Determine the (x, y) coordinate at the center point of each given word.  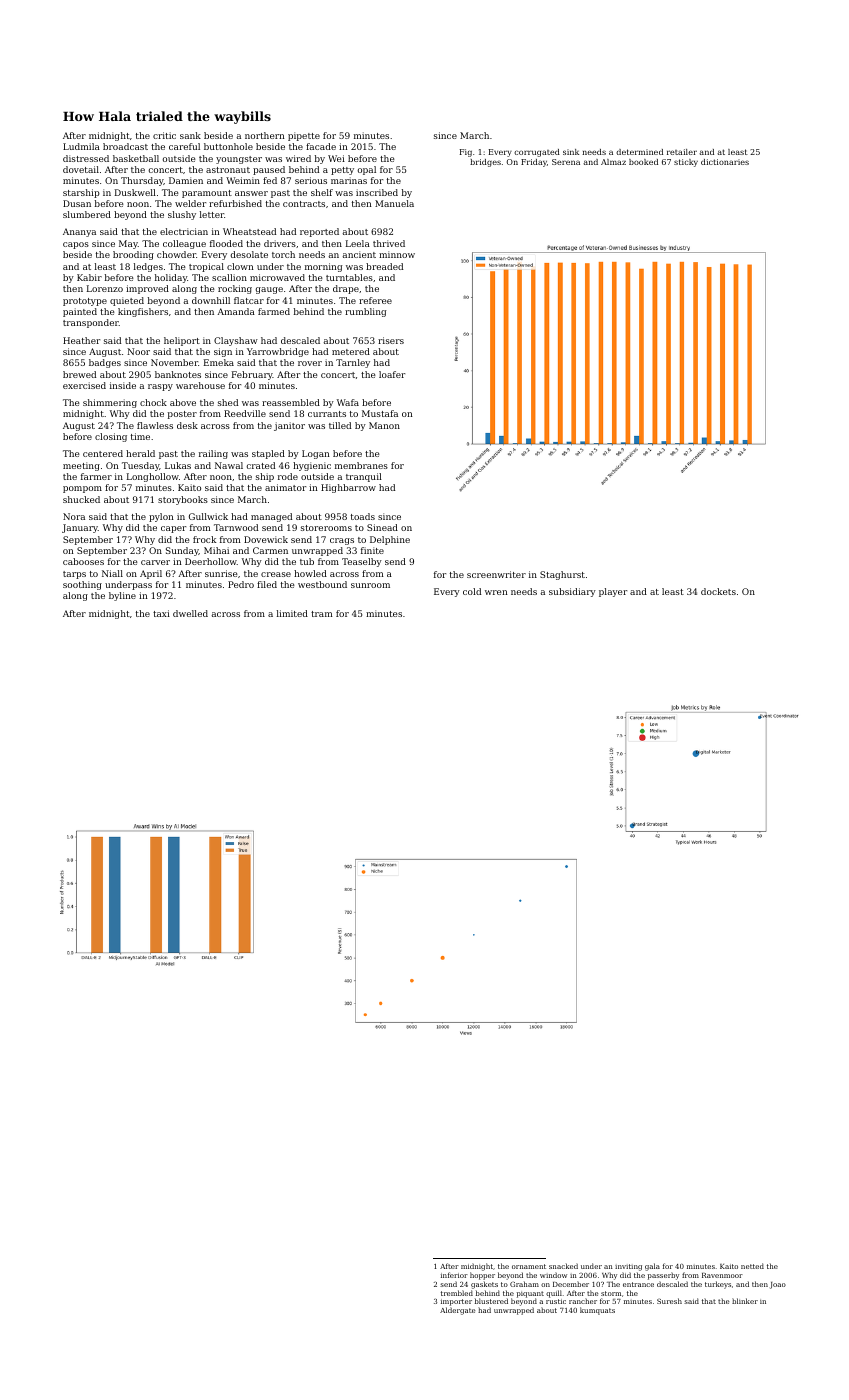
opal (366, 170)
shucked (81, 499)
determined (639, 152)
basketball (136, 158)
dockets (718, 591)
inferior (454, 1275)
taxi (161, 613)
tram (322, 614)
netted (752, 1266)
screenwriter (496, 574)
